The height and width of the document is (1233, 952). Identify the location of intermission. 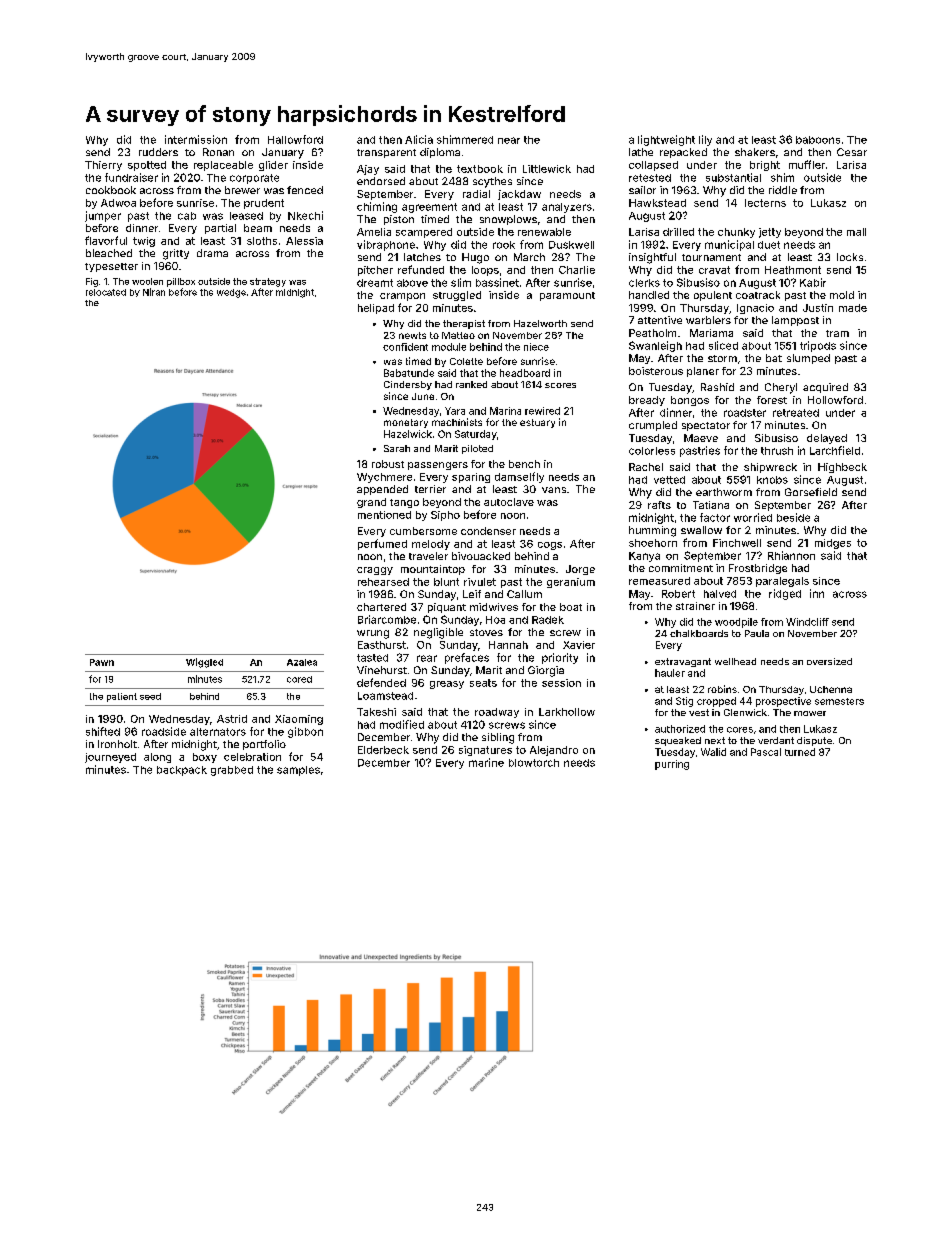
(196, 139).
